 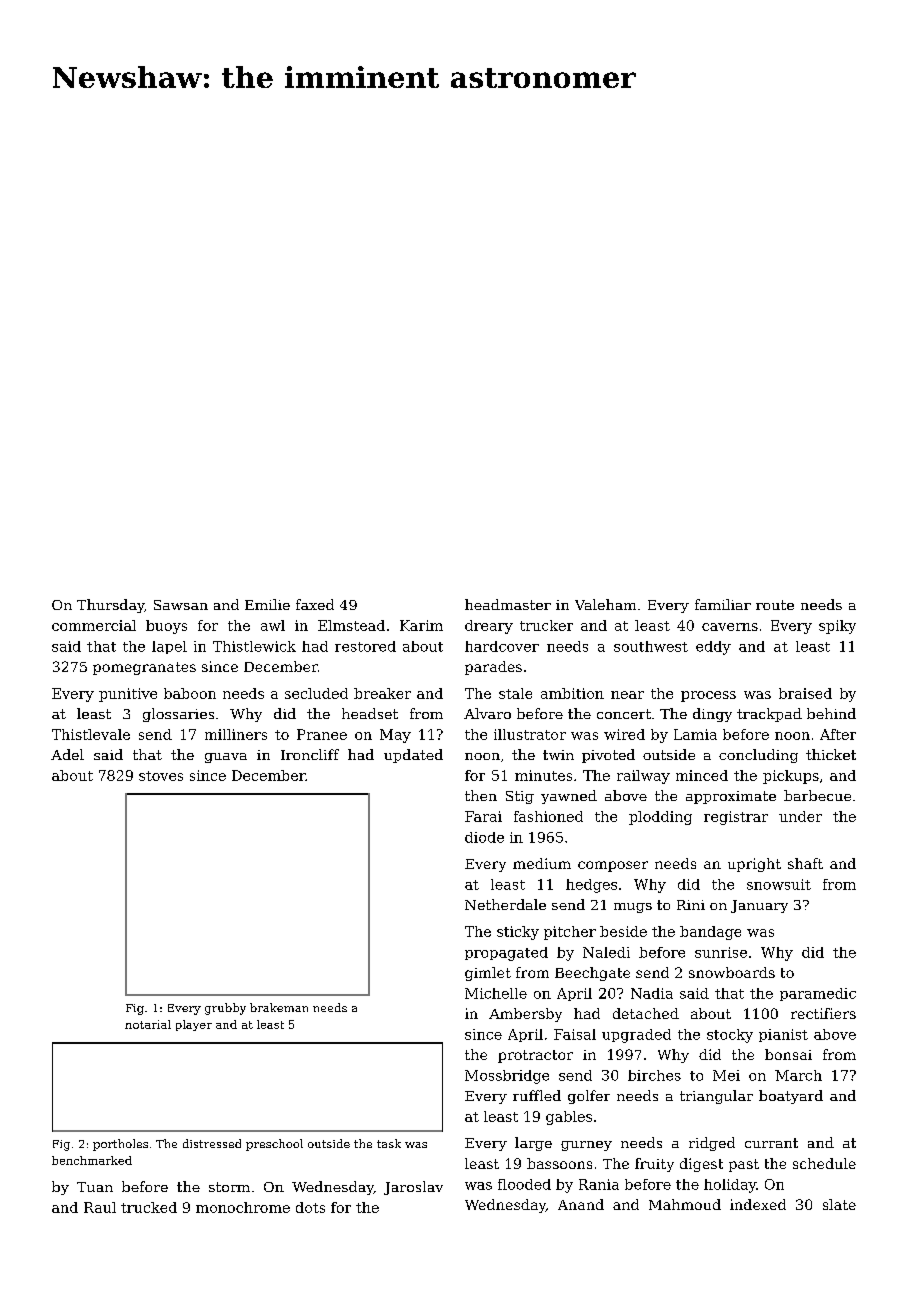 What do you see at coordinates (660, 818) in the screenshot?
I see `plodding` at bounding box center [660, 818].
